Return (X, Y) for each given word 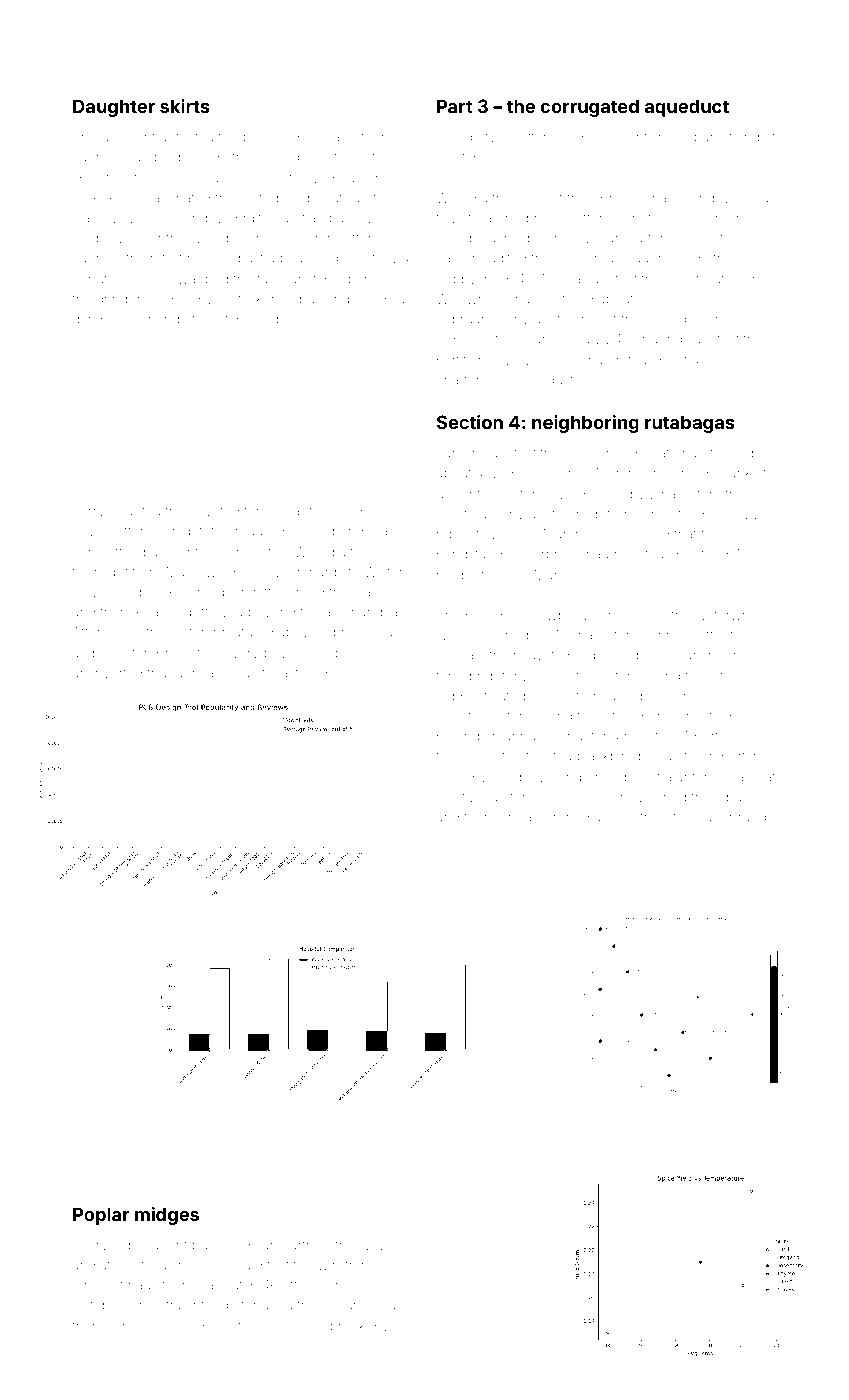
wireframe (349, 1264)
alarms (181, 1266)
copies (510, 159)
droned (567, 817)
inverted (117, 673)
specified (101, 179)
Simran (518, 816)
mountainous (648, 137)
